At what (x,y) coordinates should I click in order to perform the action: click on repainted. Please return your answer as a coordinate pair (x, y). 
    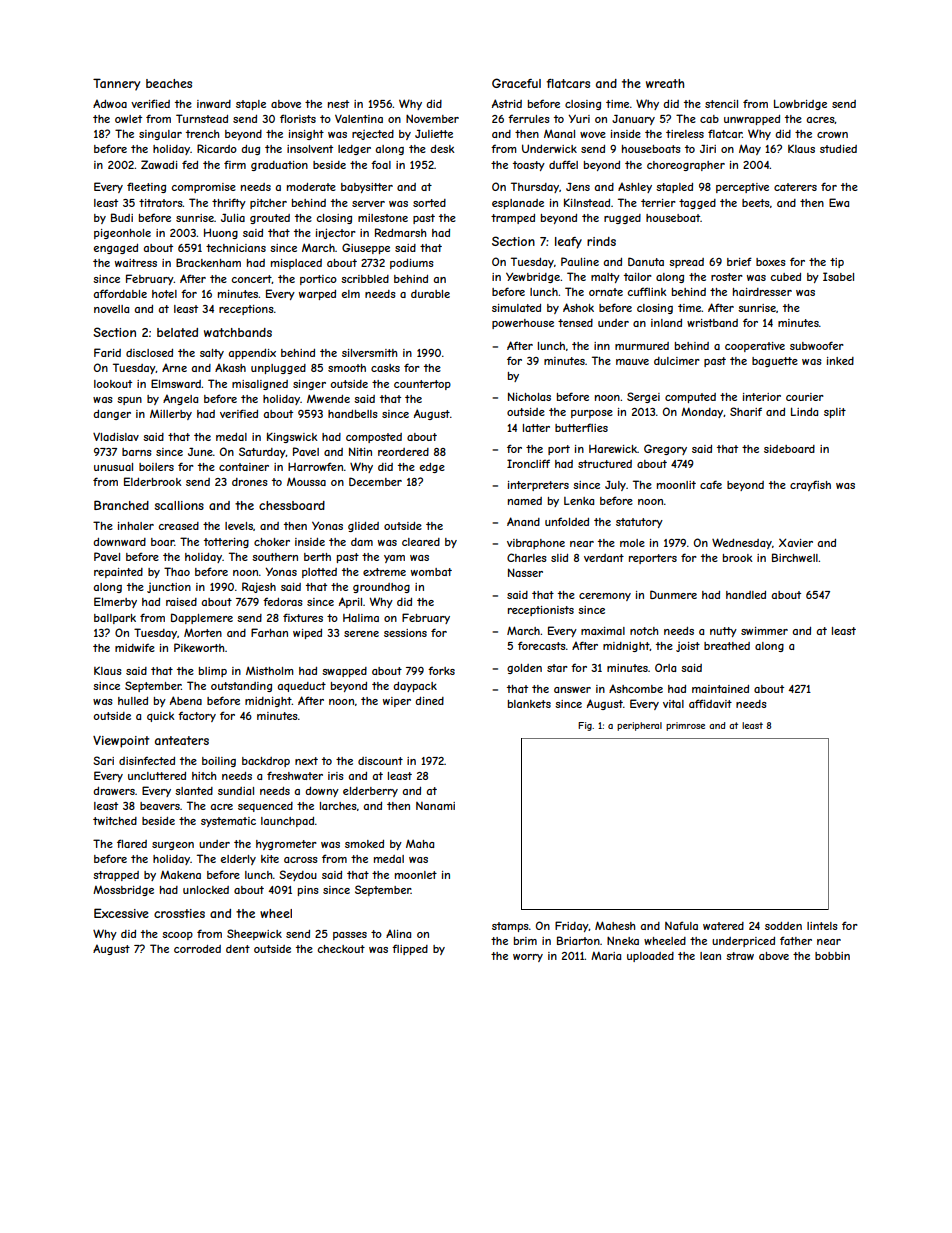
    Looking at the image, I should click on (118, 573).
